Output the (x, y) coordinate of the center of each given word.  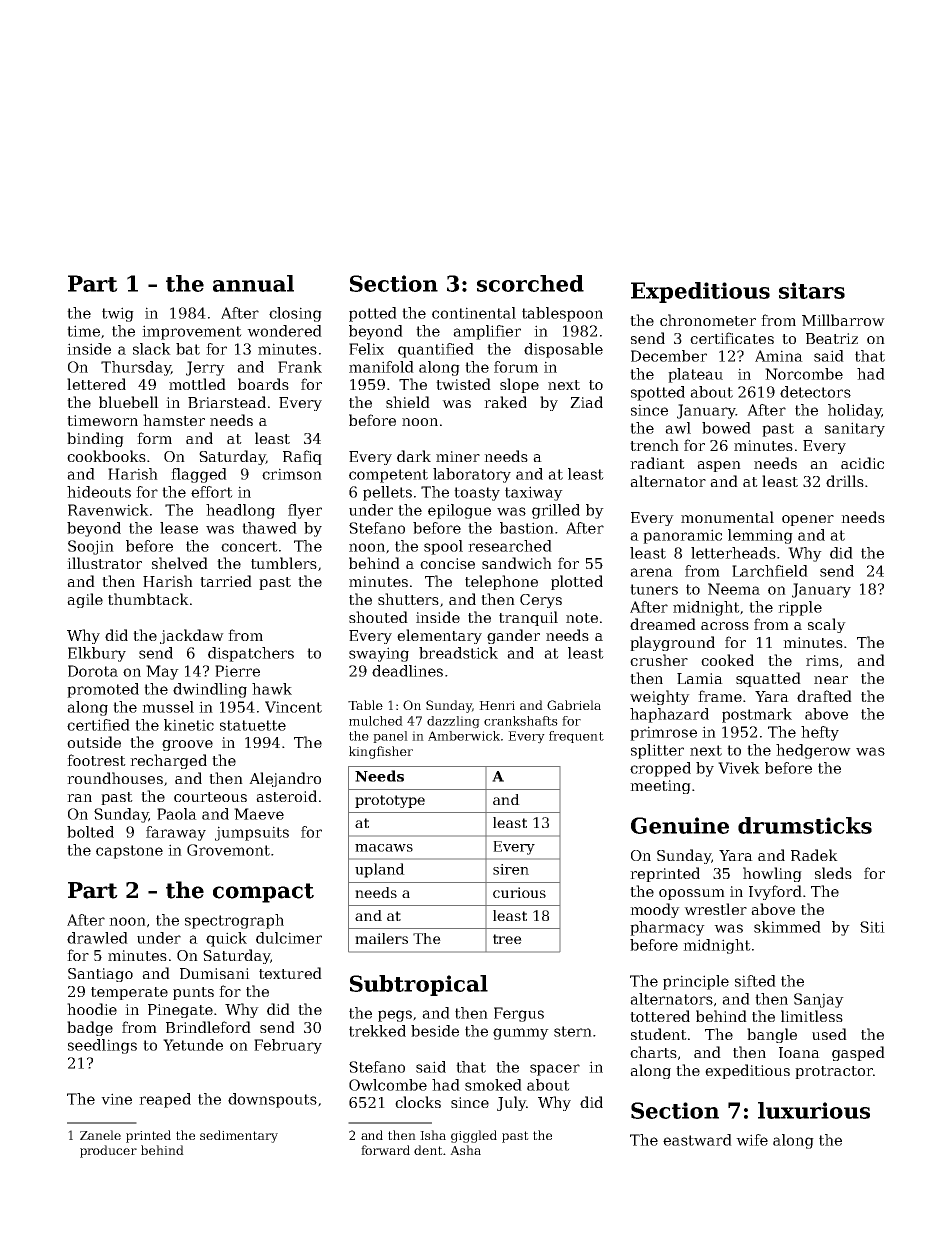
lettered (96, 384)
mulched (376, 721)
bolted (90, 832)
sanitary (855, 429)
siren (511, 869)
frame (720, 696)
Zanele (100, 1135)
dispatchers (251, 654)
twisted (463, 384)
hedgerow (813, 751)
